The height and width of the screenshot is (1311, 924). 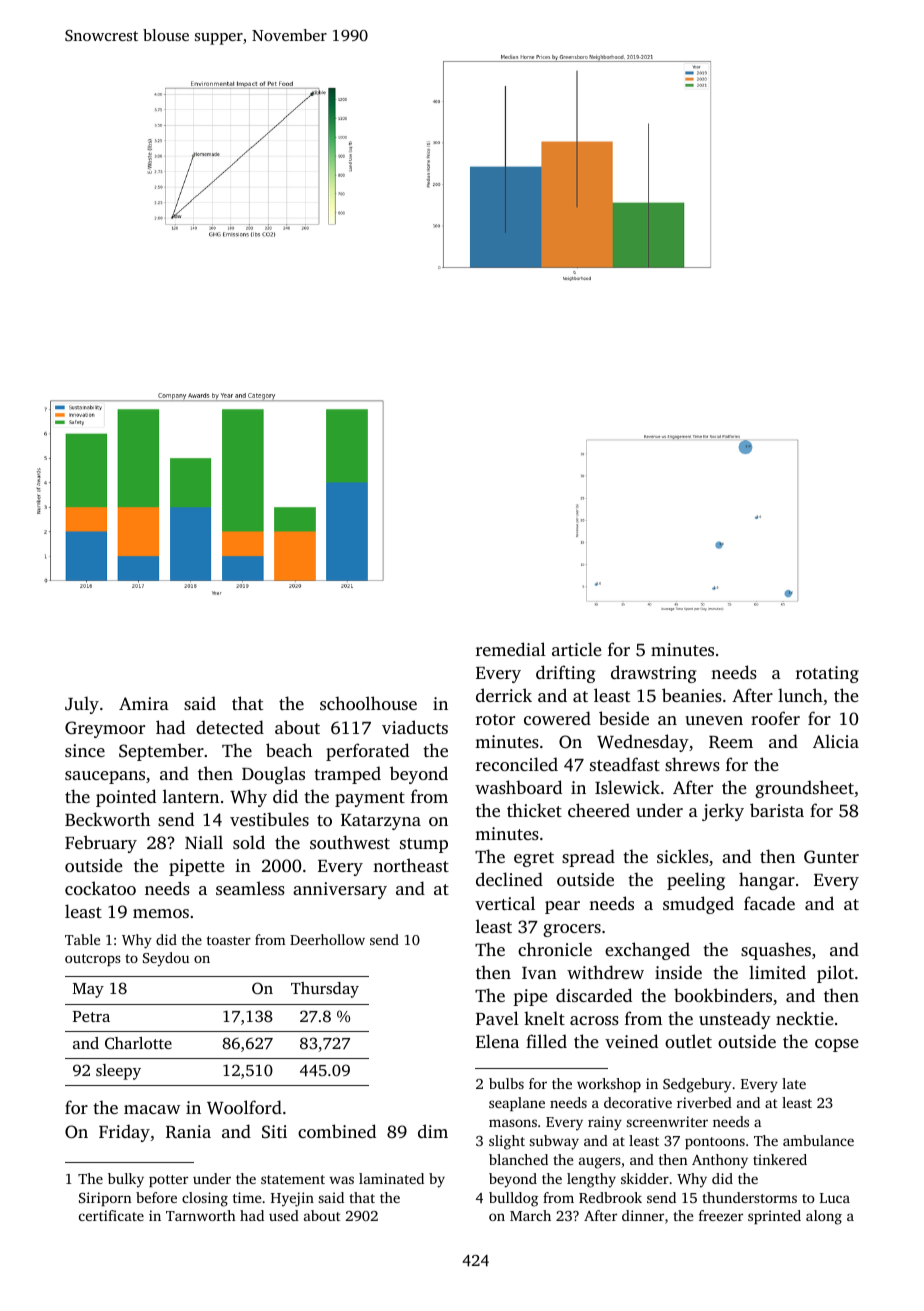 What do you see at coordinates (506, 1083) in the screenshot?
I see `bulbs` at bounding box center [506, 1083].
